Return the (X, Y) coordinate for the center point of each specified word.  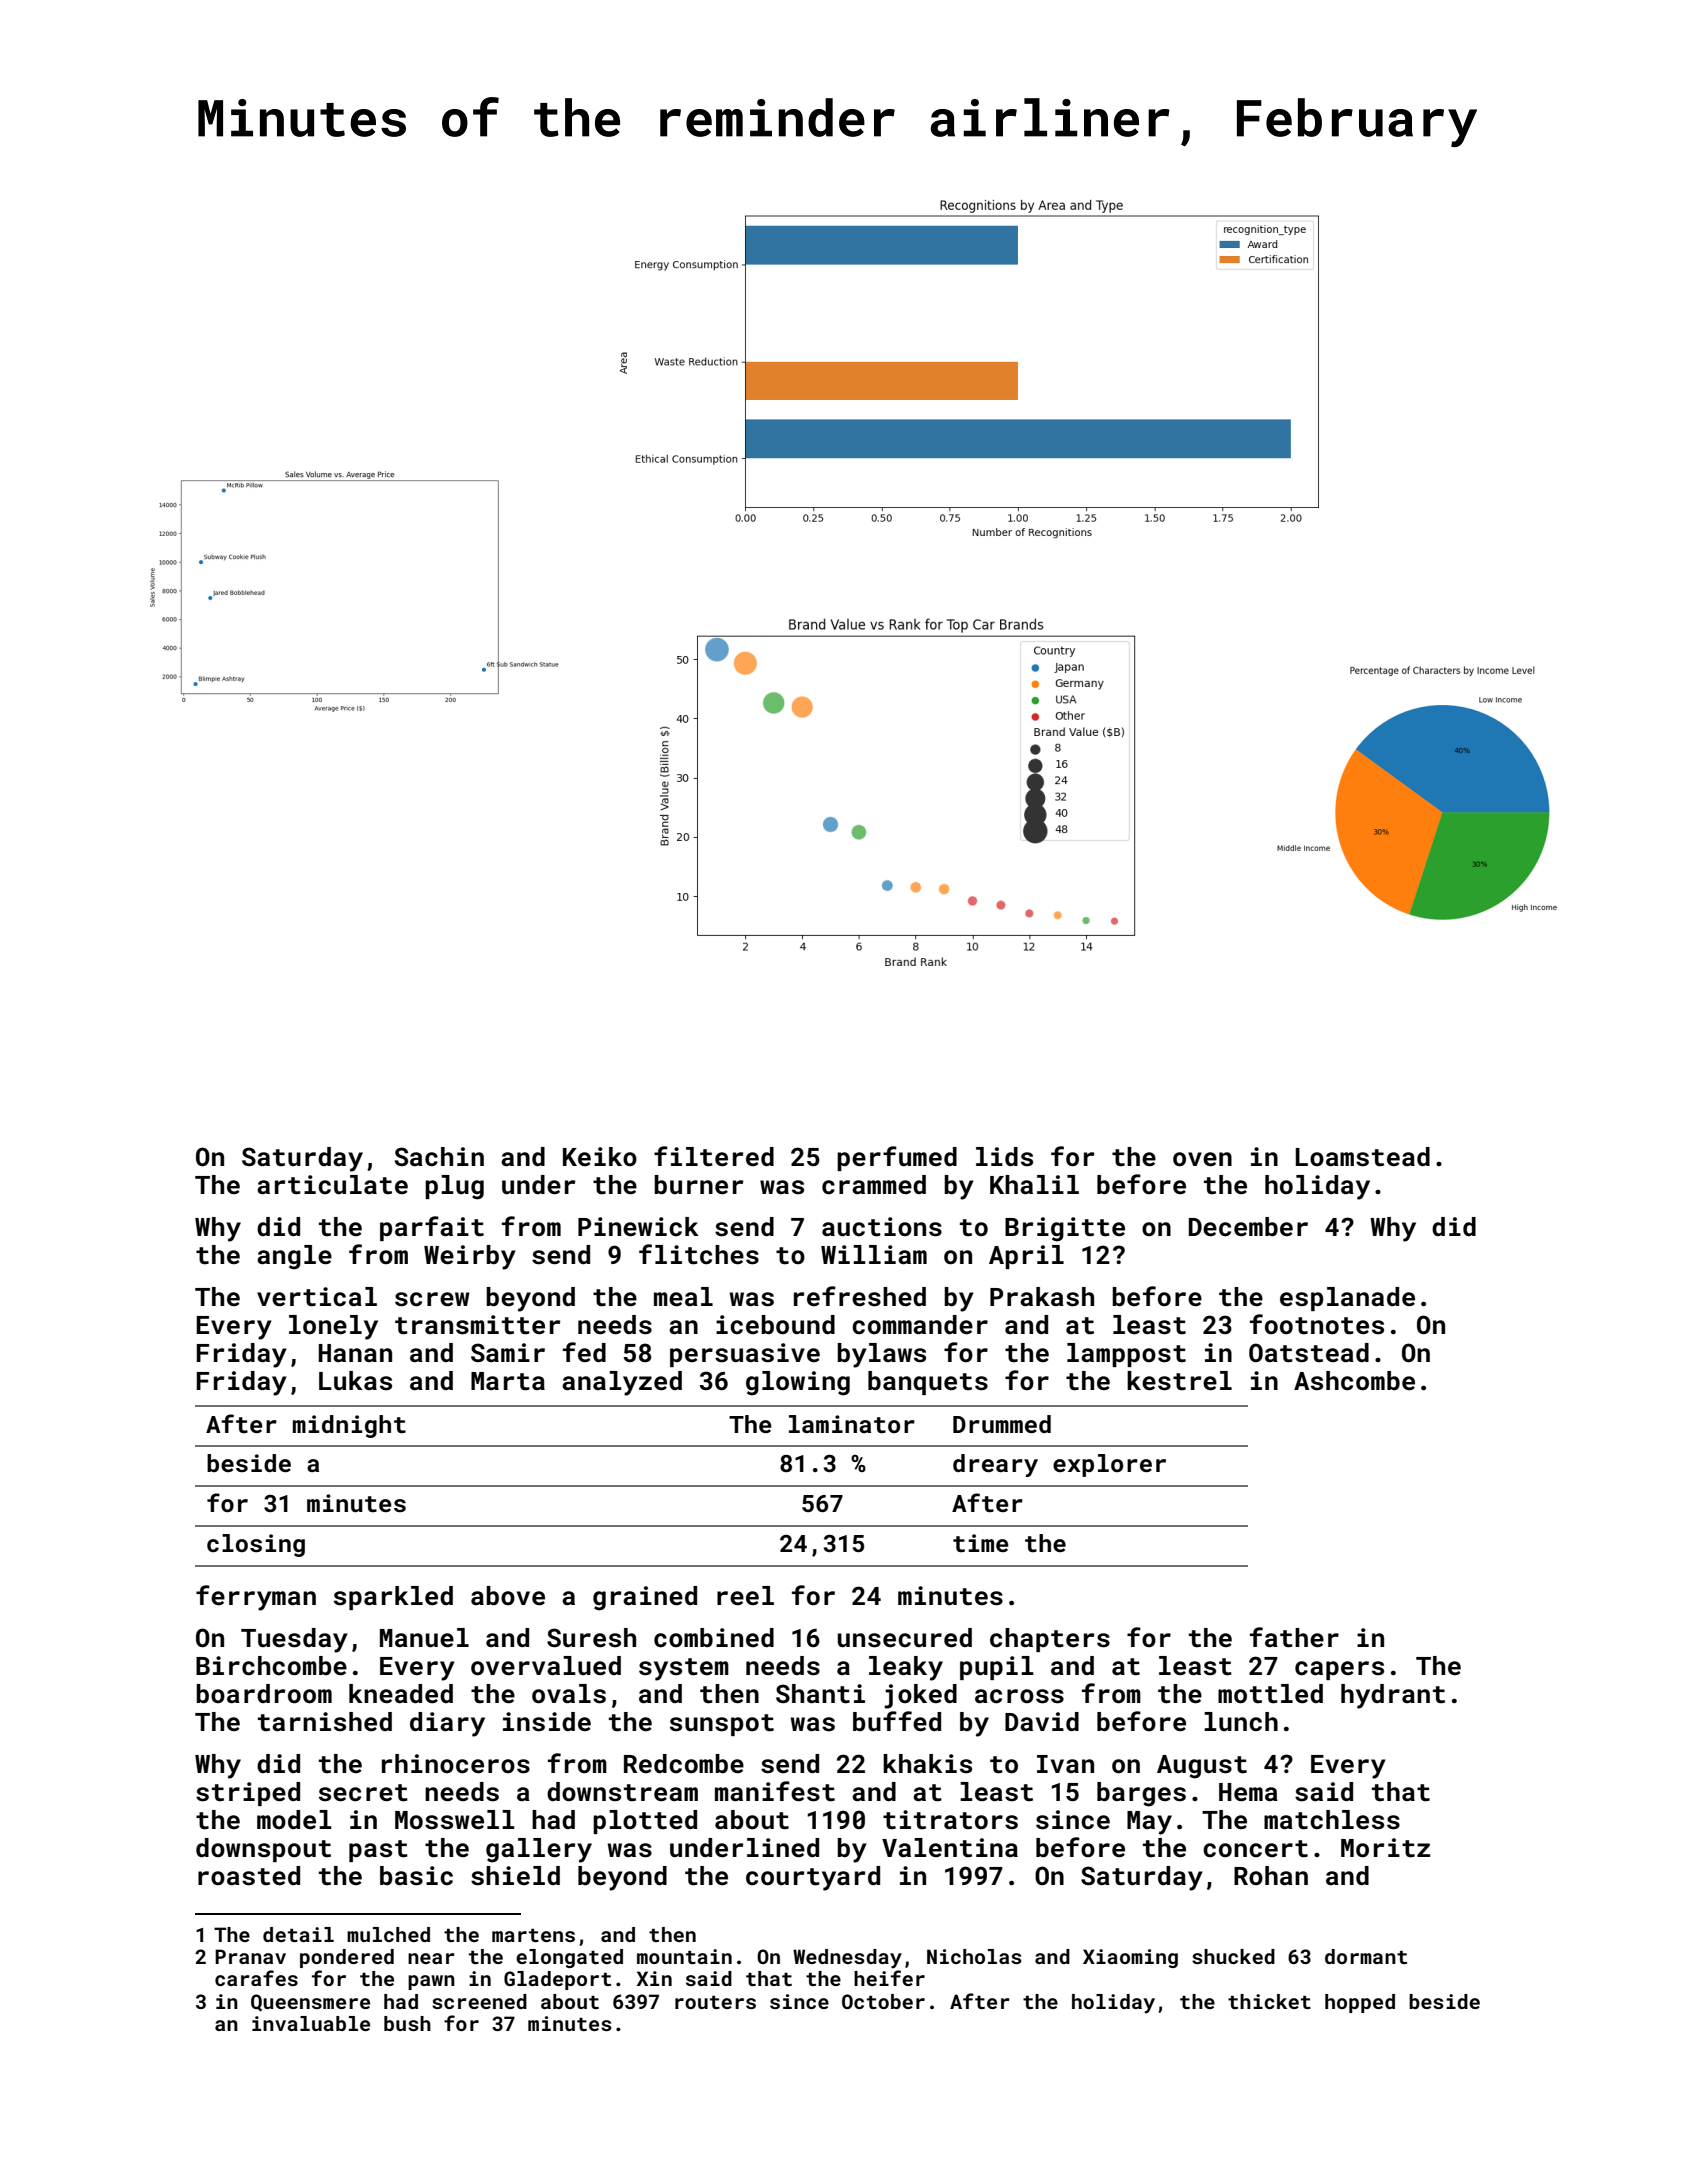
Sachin (439, 1157)
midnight (349, 1426)
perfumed (897, 1158)
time (981, 1543)
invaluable (311, 2023)
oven (1202, 1159)
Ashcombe (1354, 1381)
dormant (1366, 1956)
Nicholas (974, 1956)
